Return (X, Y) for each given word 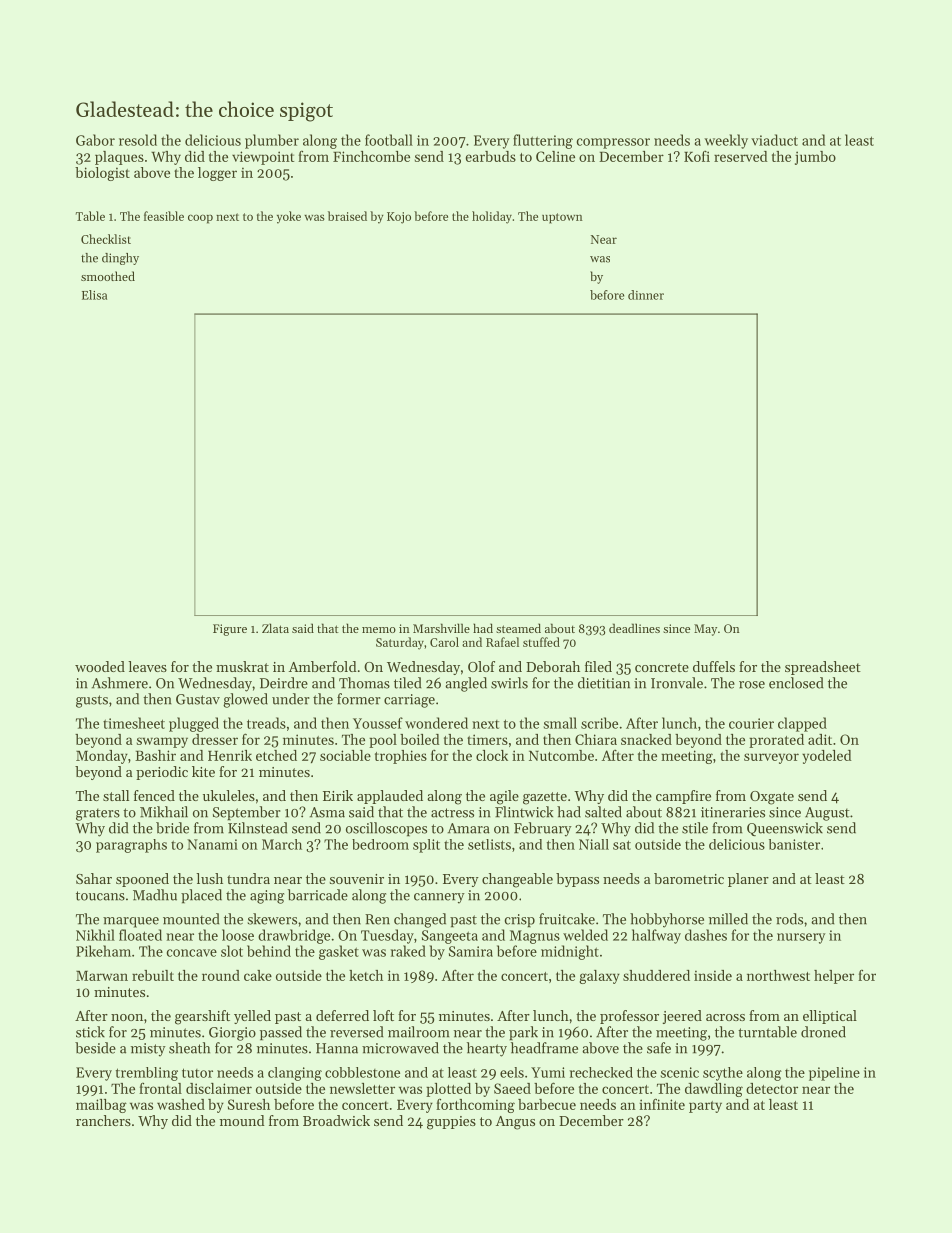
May (705, 630)
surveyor (771, 758)
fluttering (543, 141)
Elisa (94, 295)
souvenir (357, 879)
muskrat (242, 666)
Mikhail (164, 812)
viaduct (774, 140)
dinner (646, 295)
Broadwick (336, 1120)
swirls (509, 683)
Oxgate (772, 798)
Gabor (95, 140)
